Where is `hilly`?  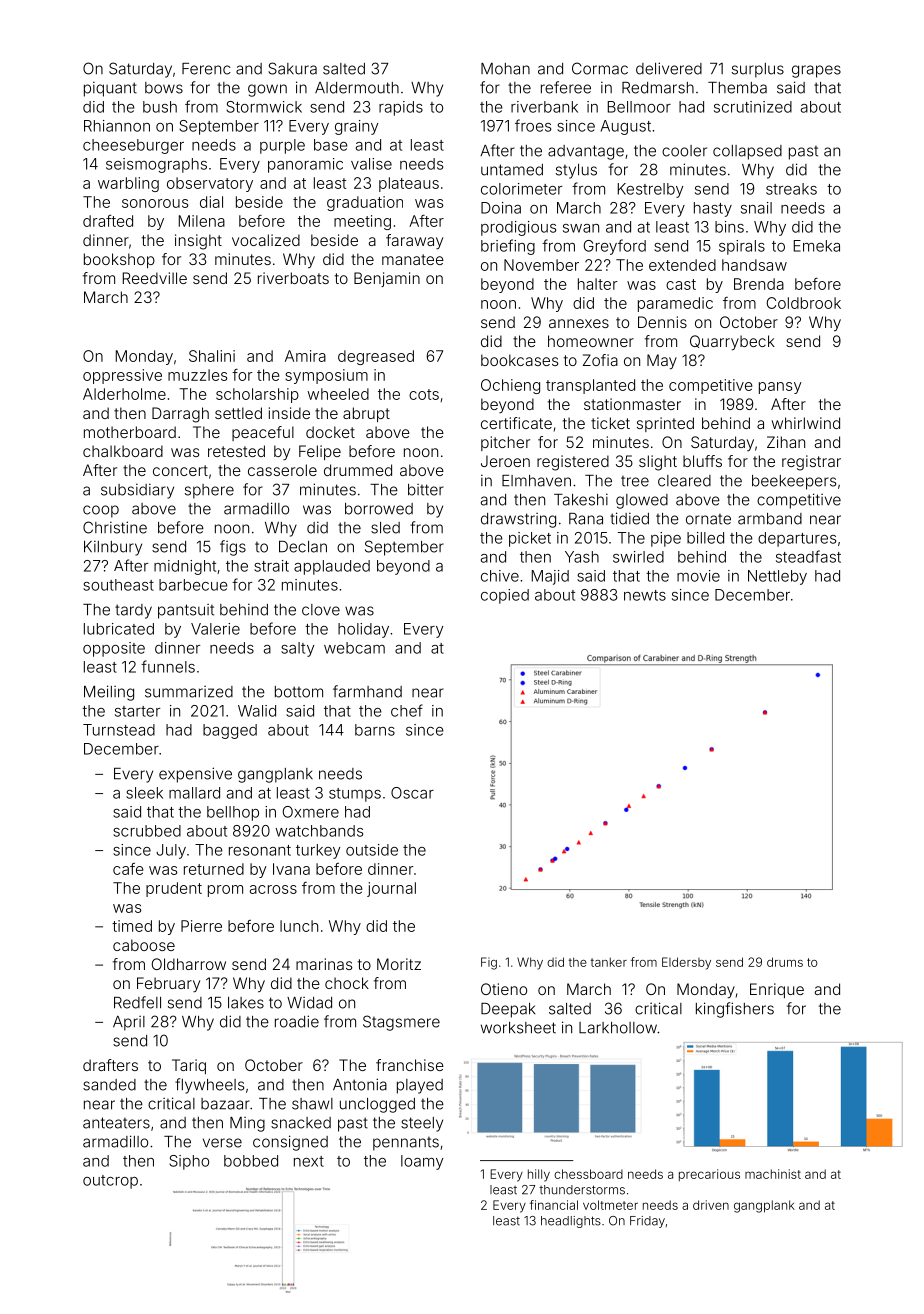
hilly is located at coordinates (539, 1175).
